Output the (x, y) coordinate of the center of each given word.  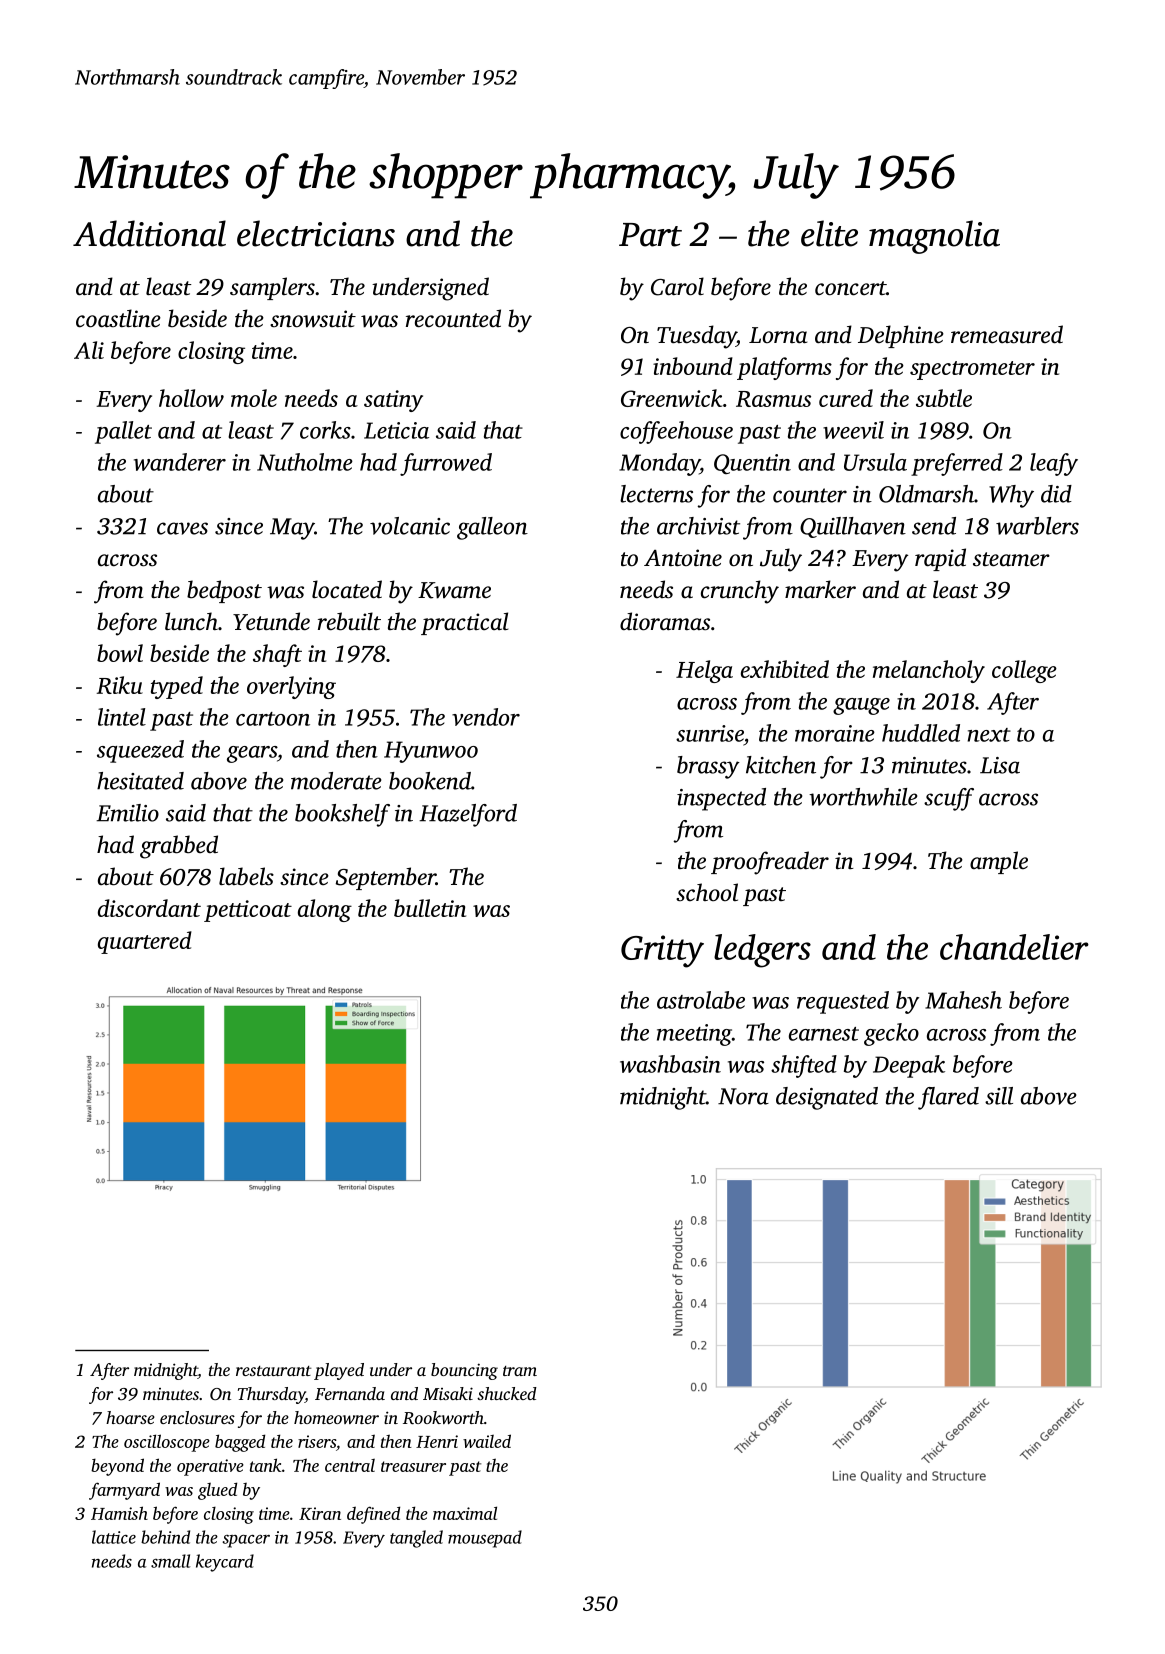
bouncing (464, 1371)
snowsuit (313, 319)
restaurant (273, 1371)
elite (829, 233)
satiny (393, 401)
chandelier (1014, 947)
